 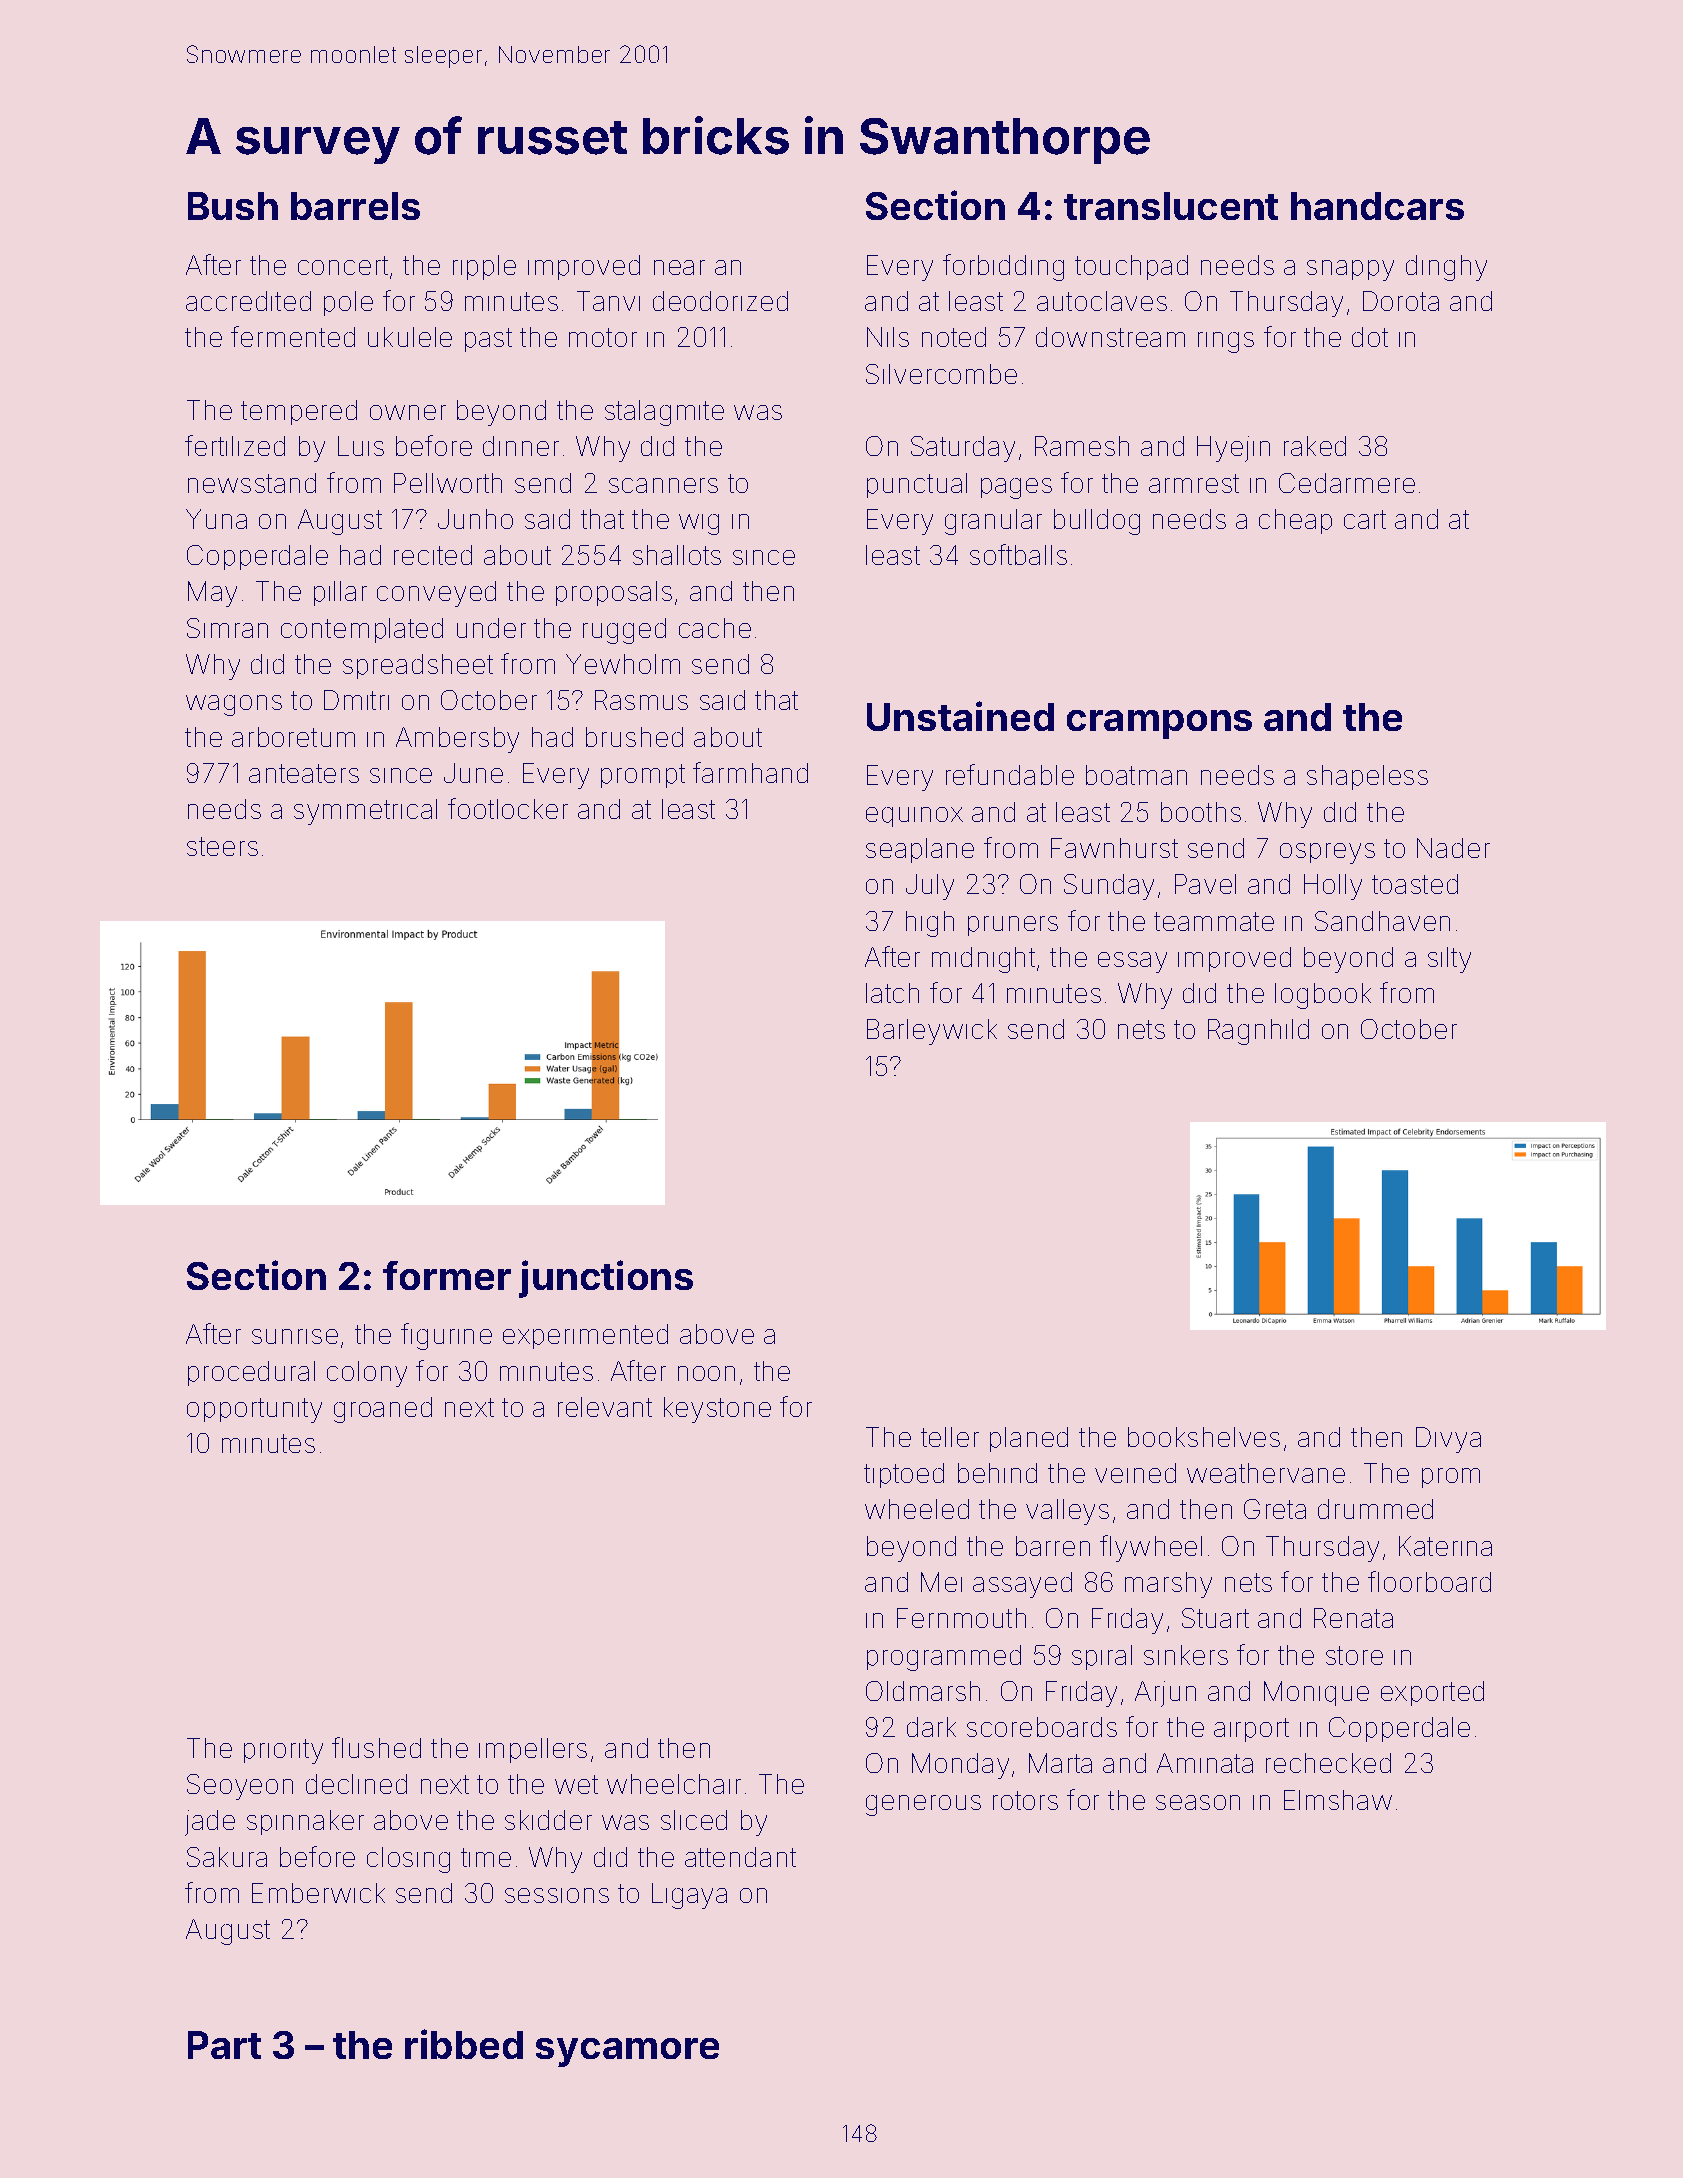 I want to click on sunrise, so click(x=295, y=1336).
